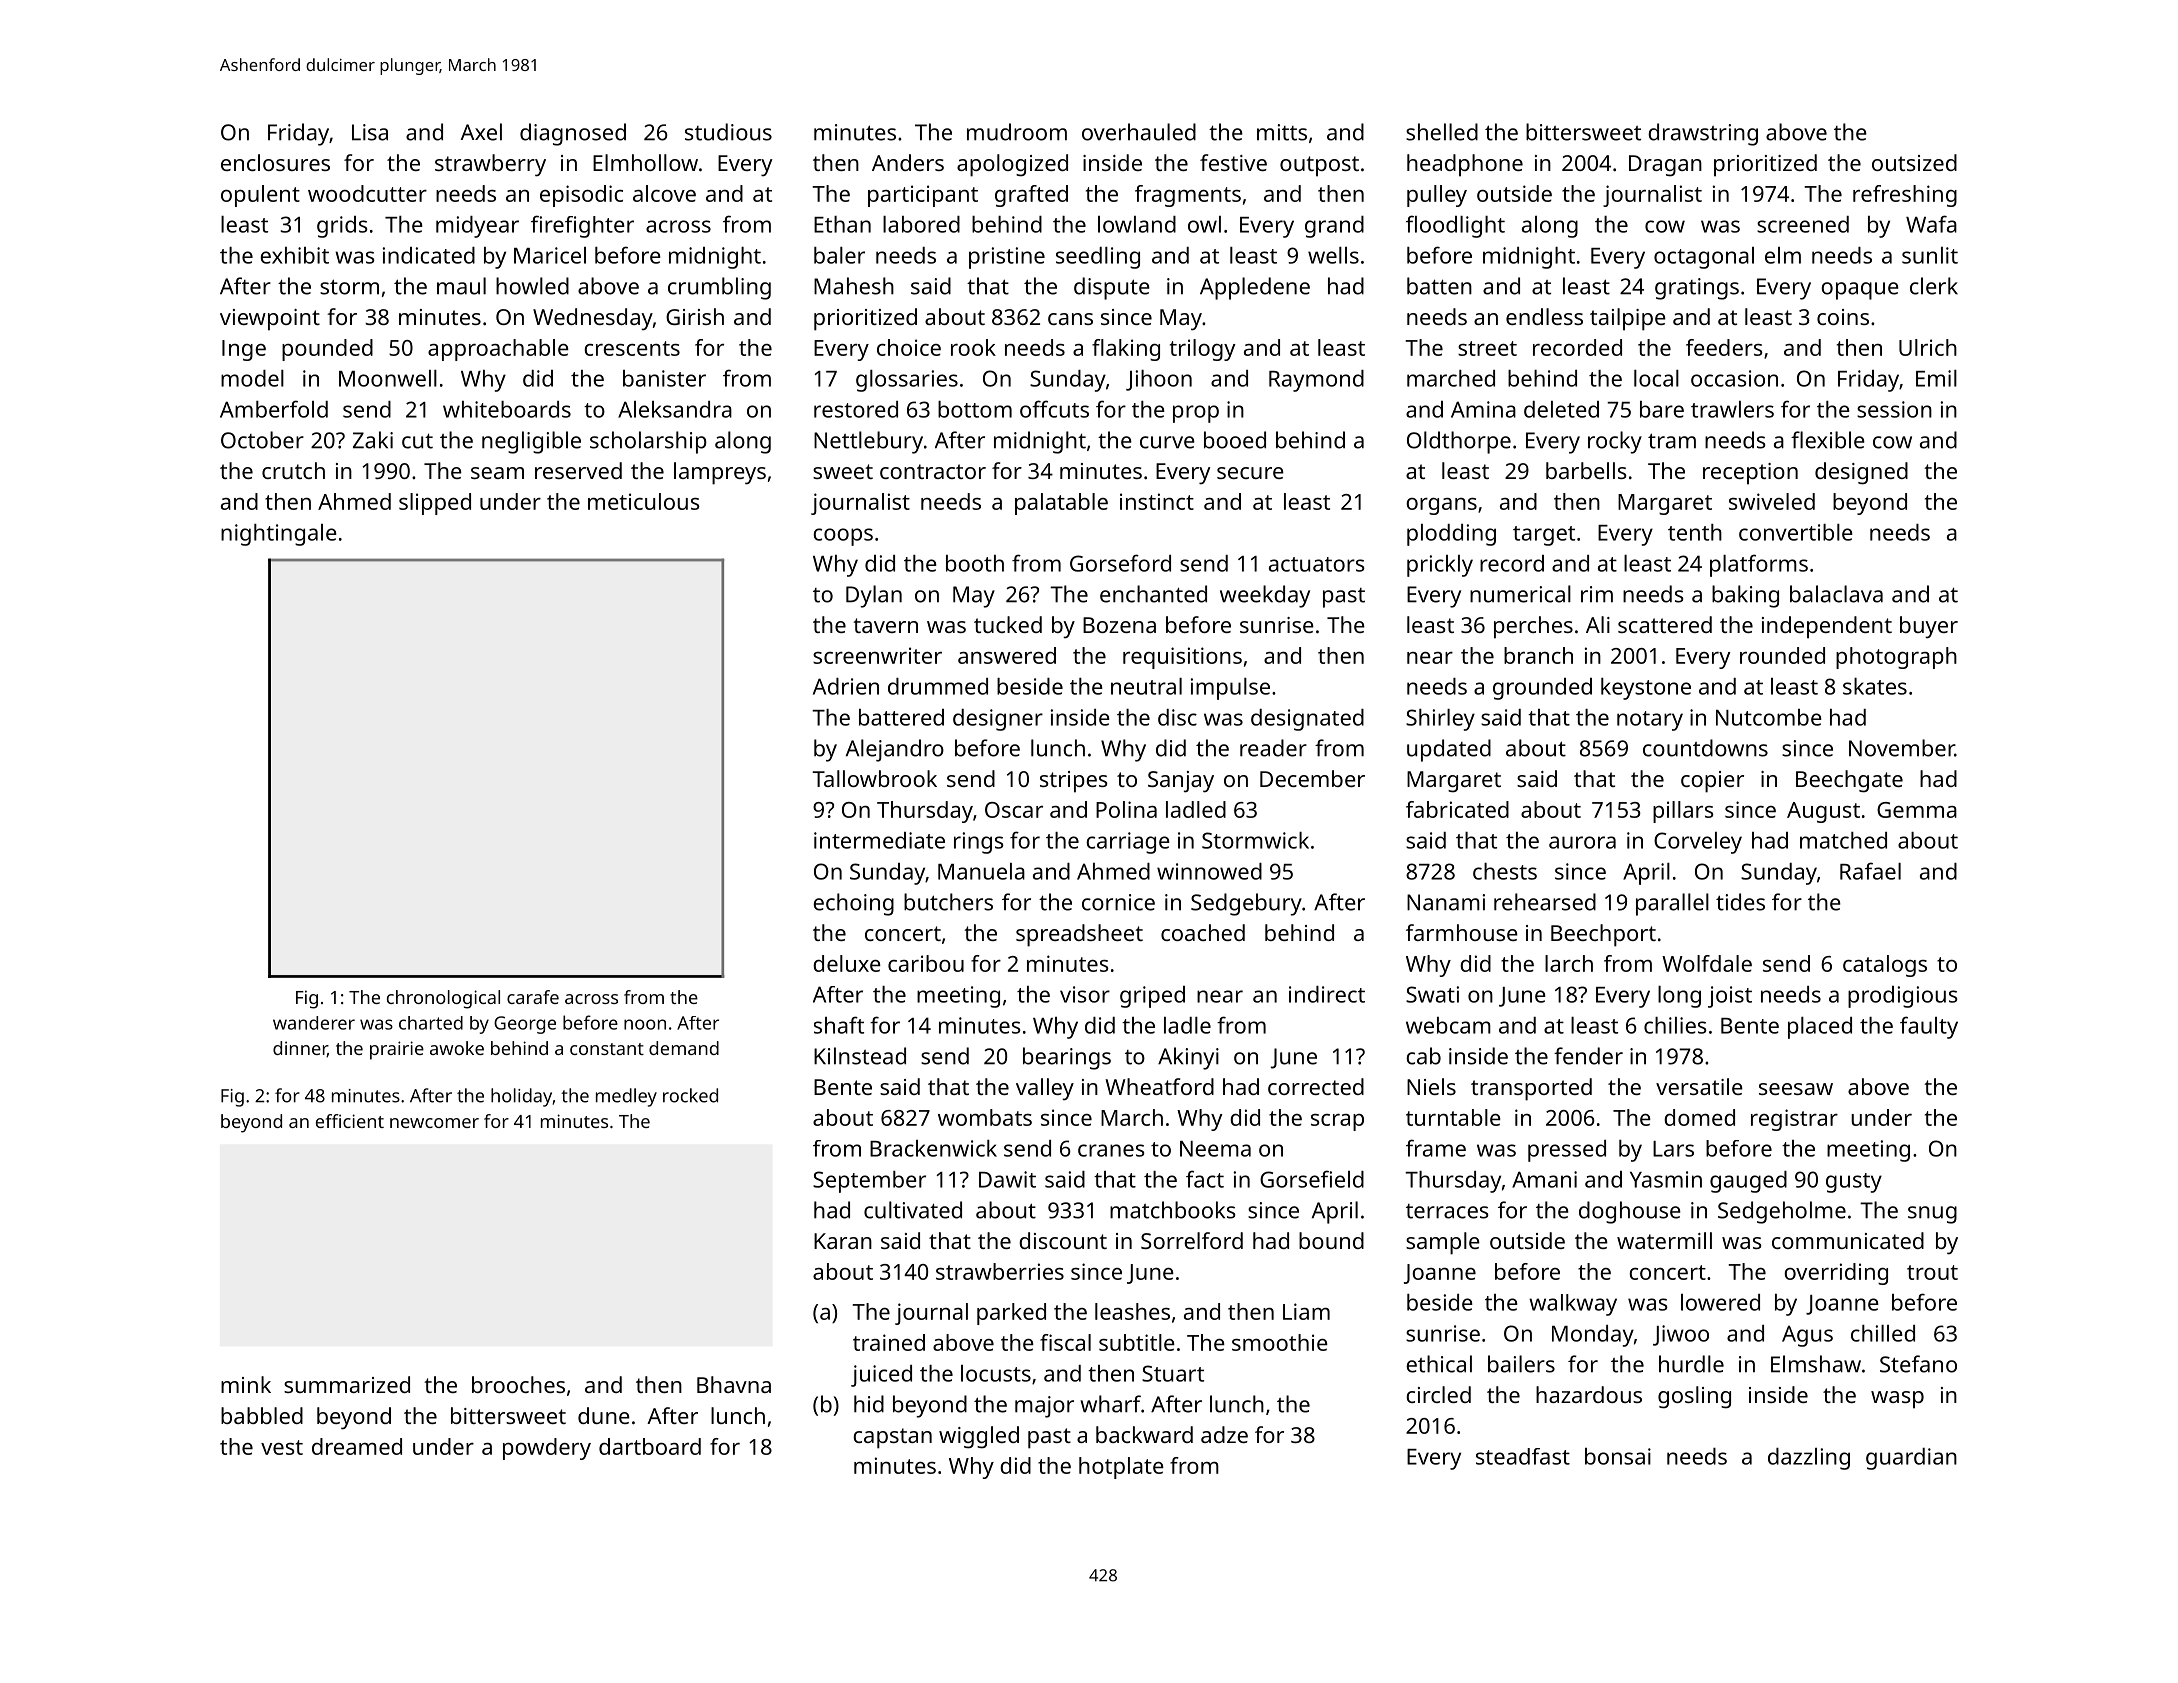  I want to click on Anders, so click(908, 162).
